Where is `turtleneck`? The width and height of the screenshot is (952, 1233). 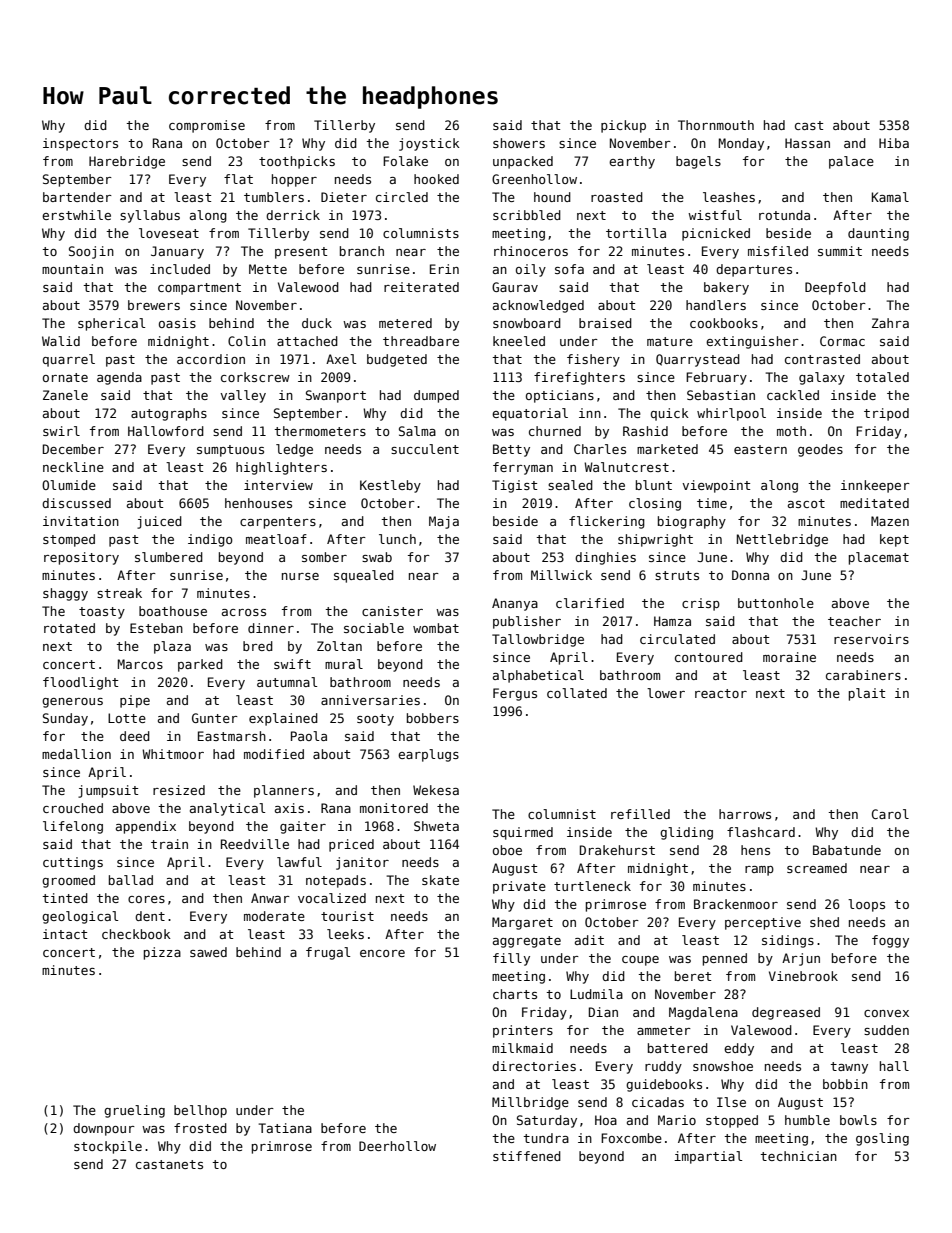
turtleneck is located at coordinates (592, 886).
